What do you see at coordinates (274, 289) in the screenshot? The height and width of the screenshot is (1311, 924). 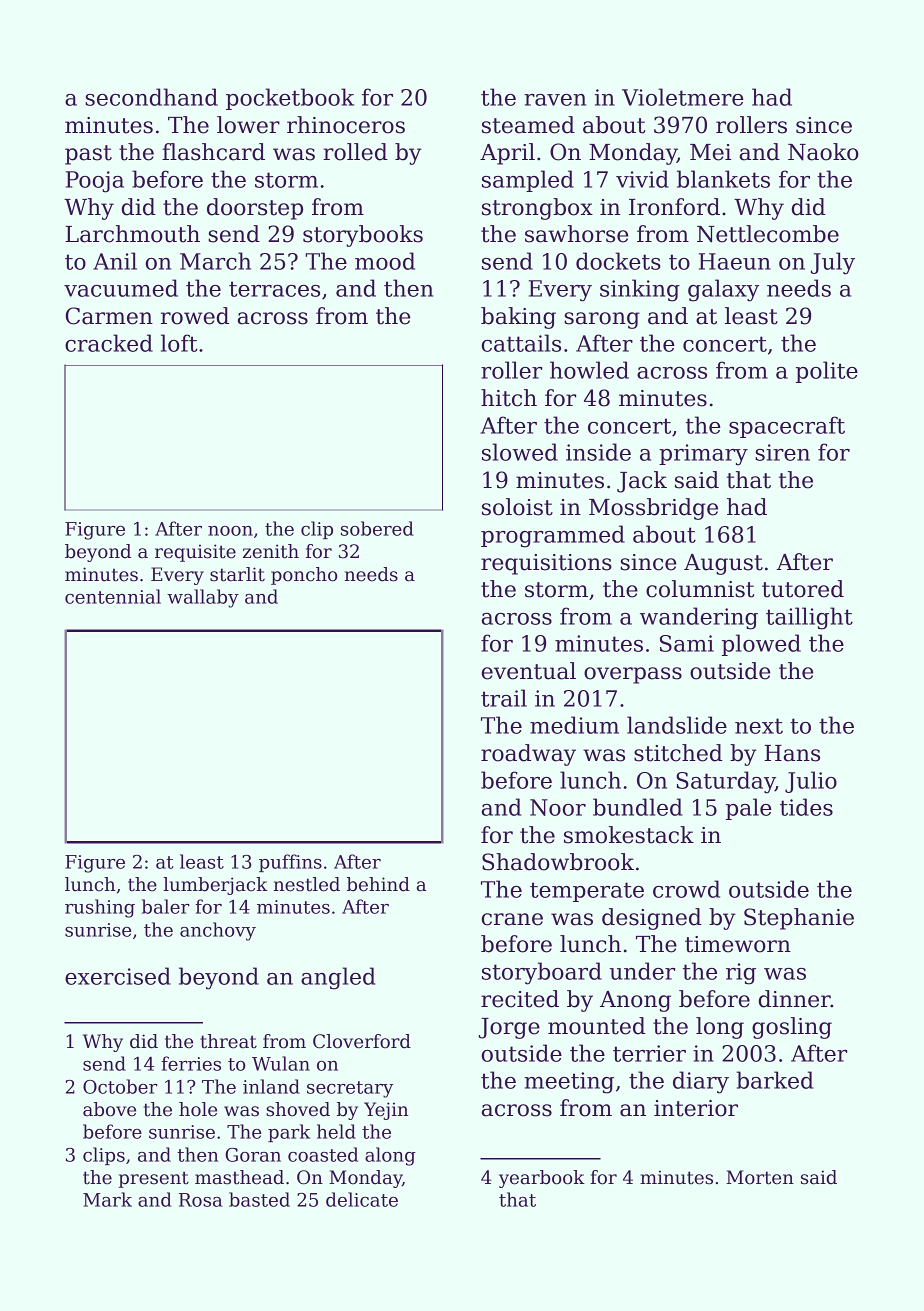 I see `terraces` at bounding box center [274, 289].
